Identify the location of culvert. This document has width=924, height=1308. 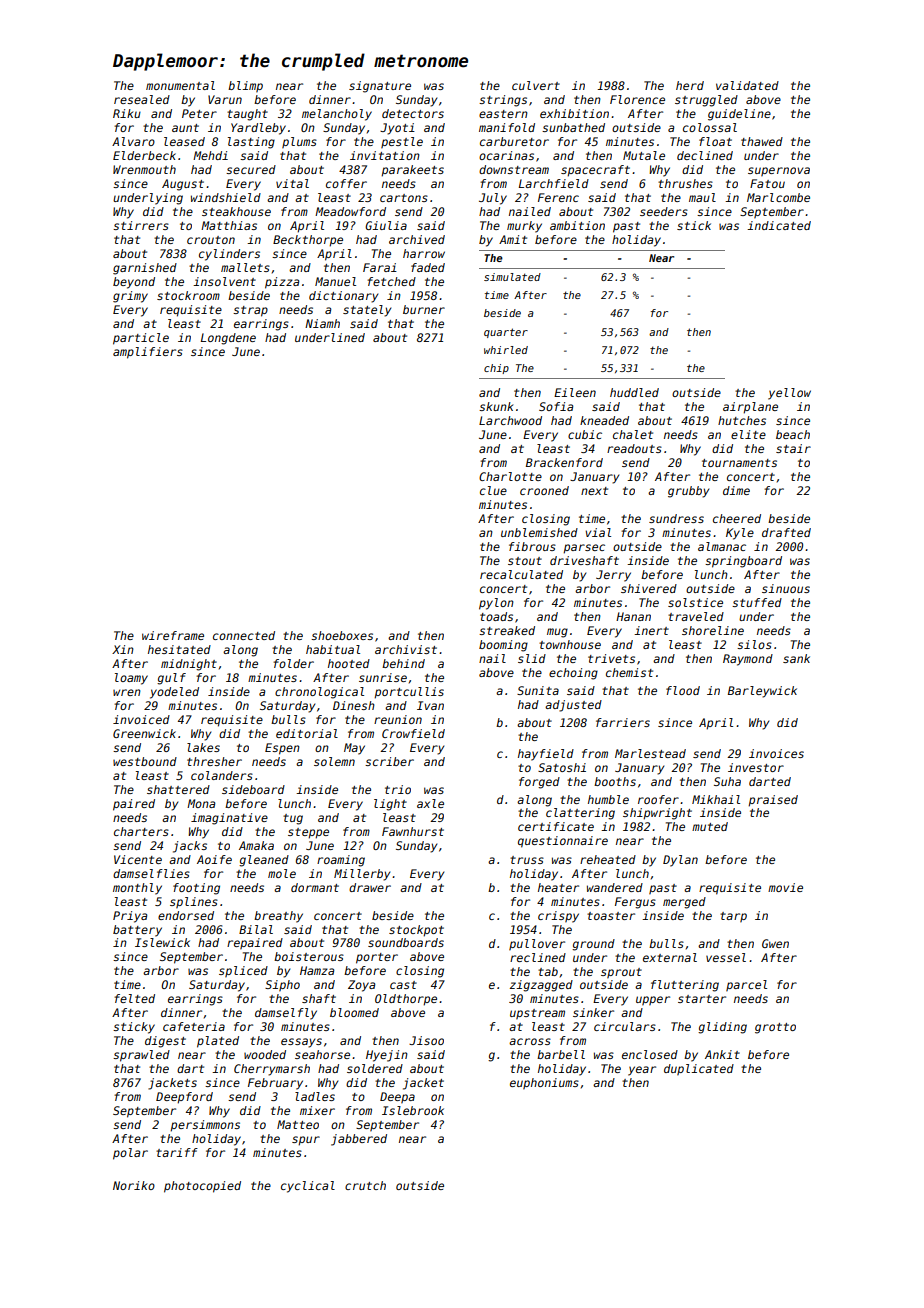
(536, 85).
